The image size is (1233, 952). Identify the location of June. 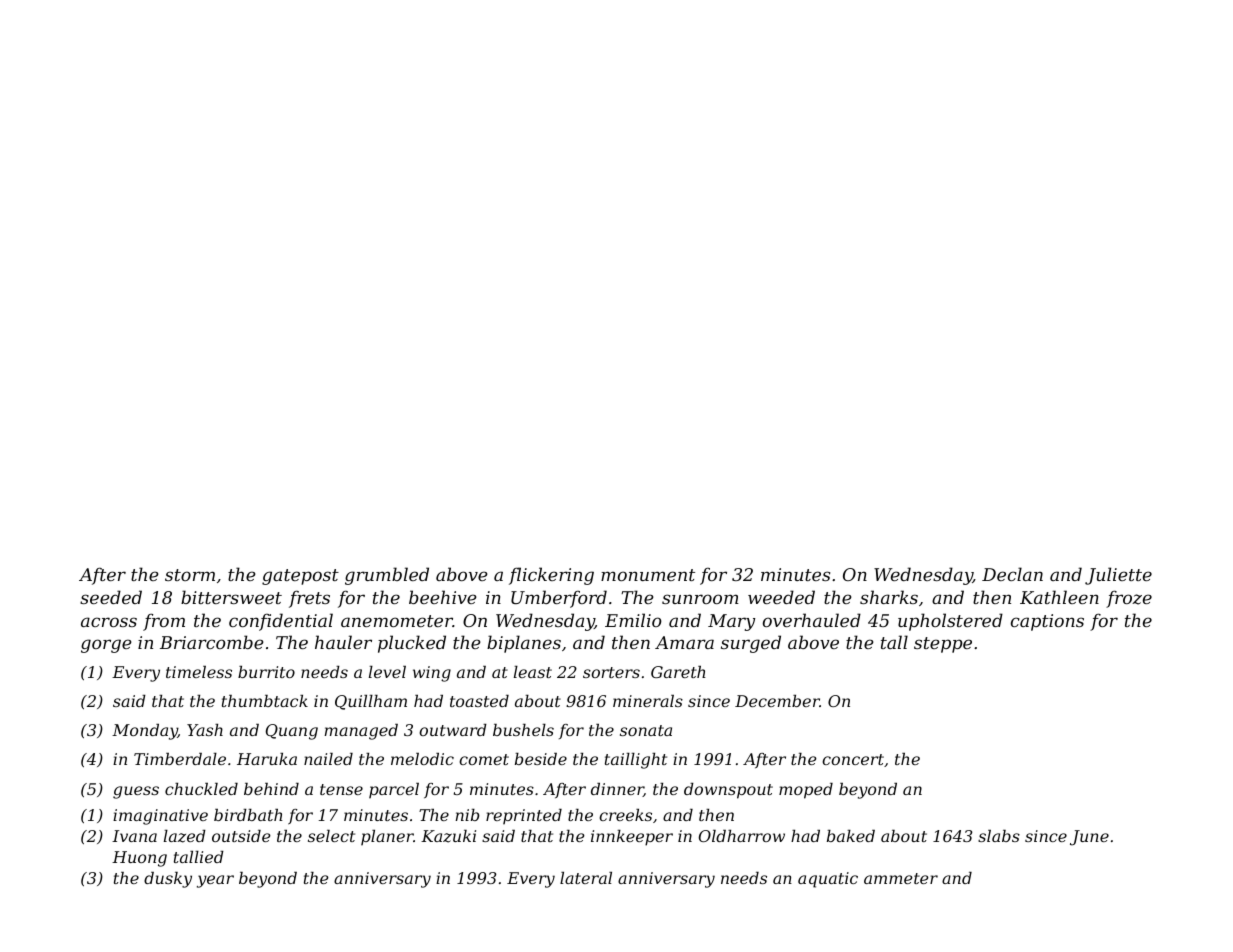
(1089, 838).
